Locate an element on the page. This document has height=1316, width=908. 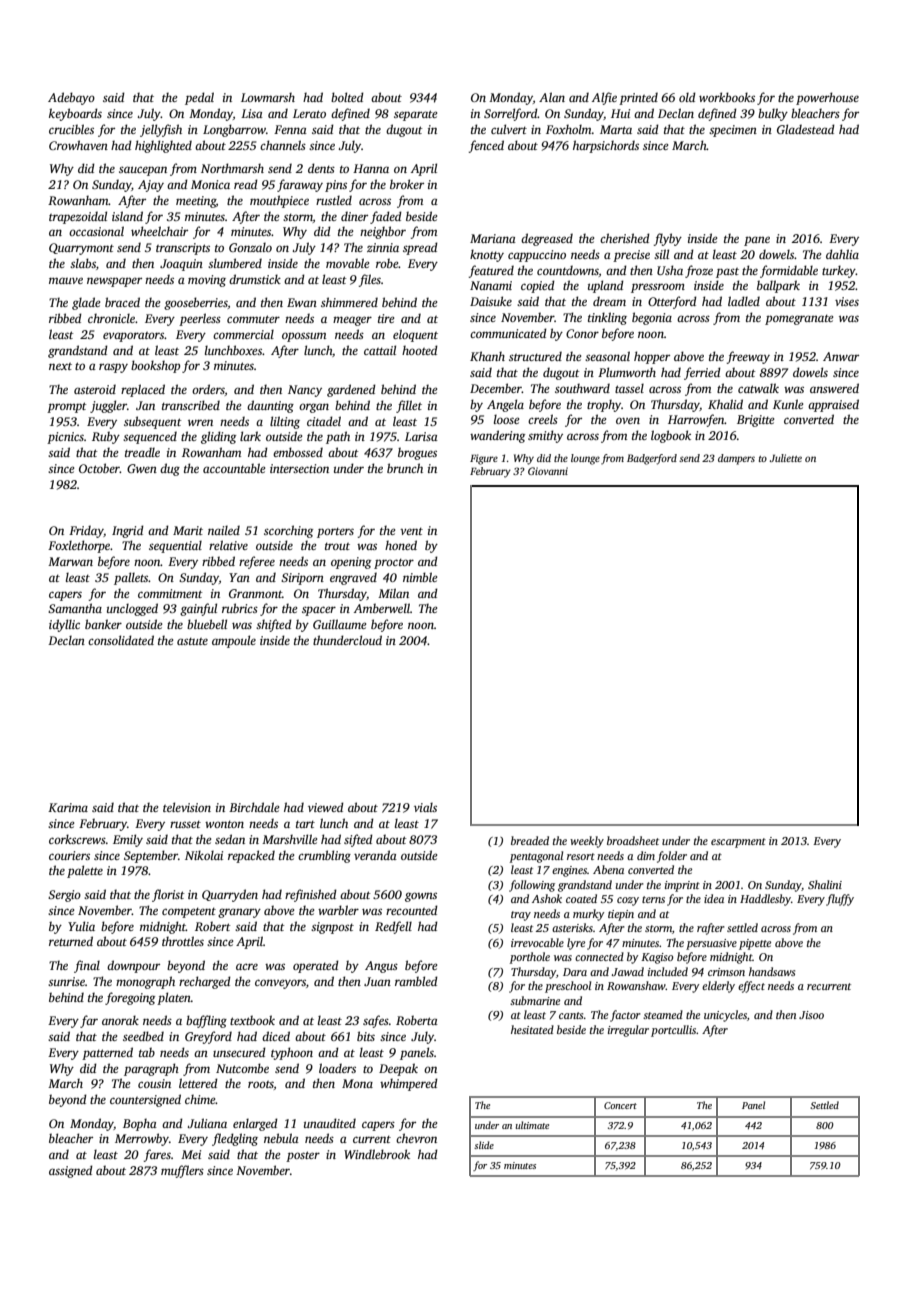
bolted is located at coordinates (347, 97).
